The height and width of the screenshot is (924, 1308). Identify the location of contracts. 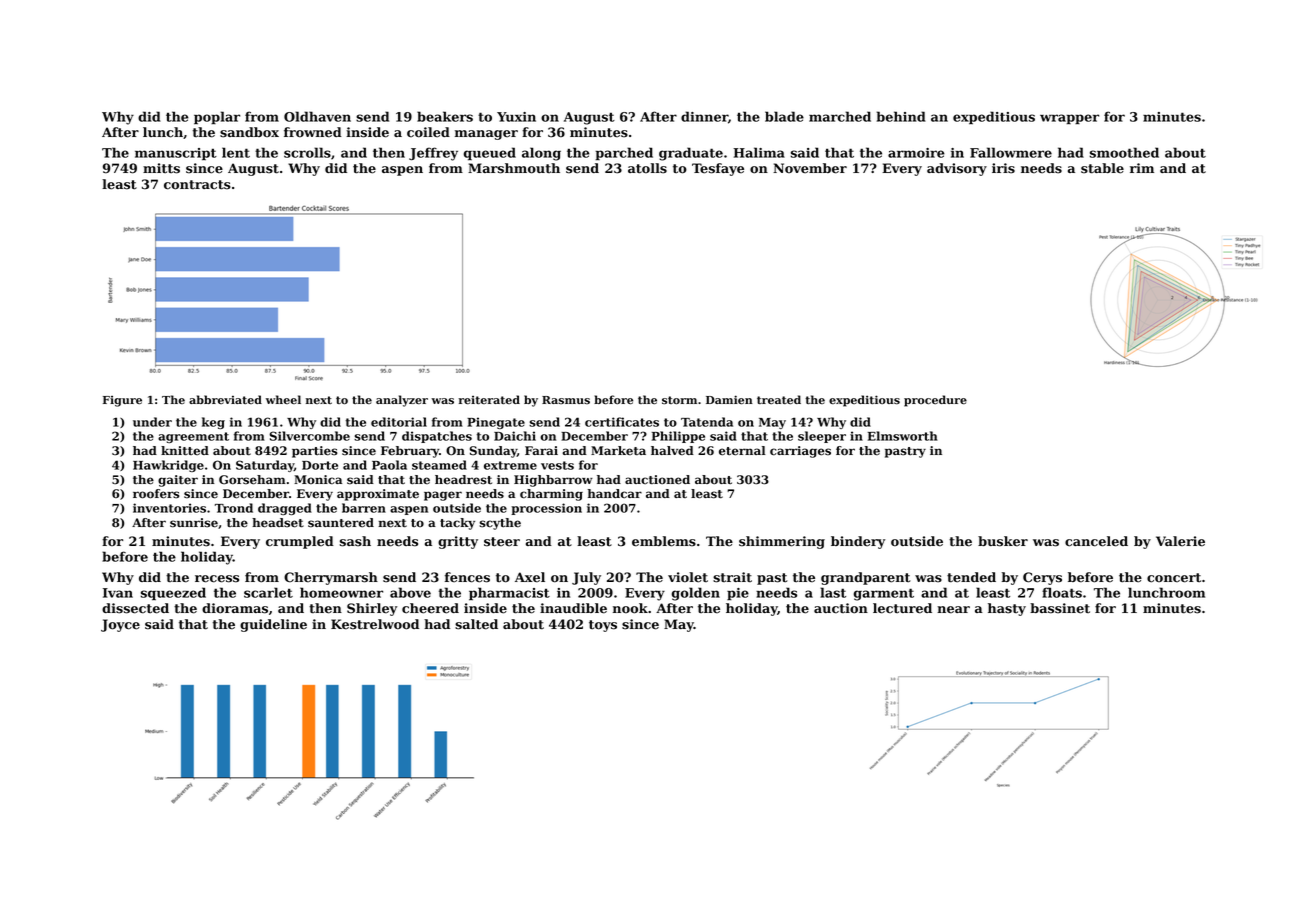
(197, 185).
